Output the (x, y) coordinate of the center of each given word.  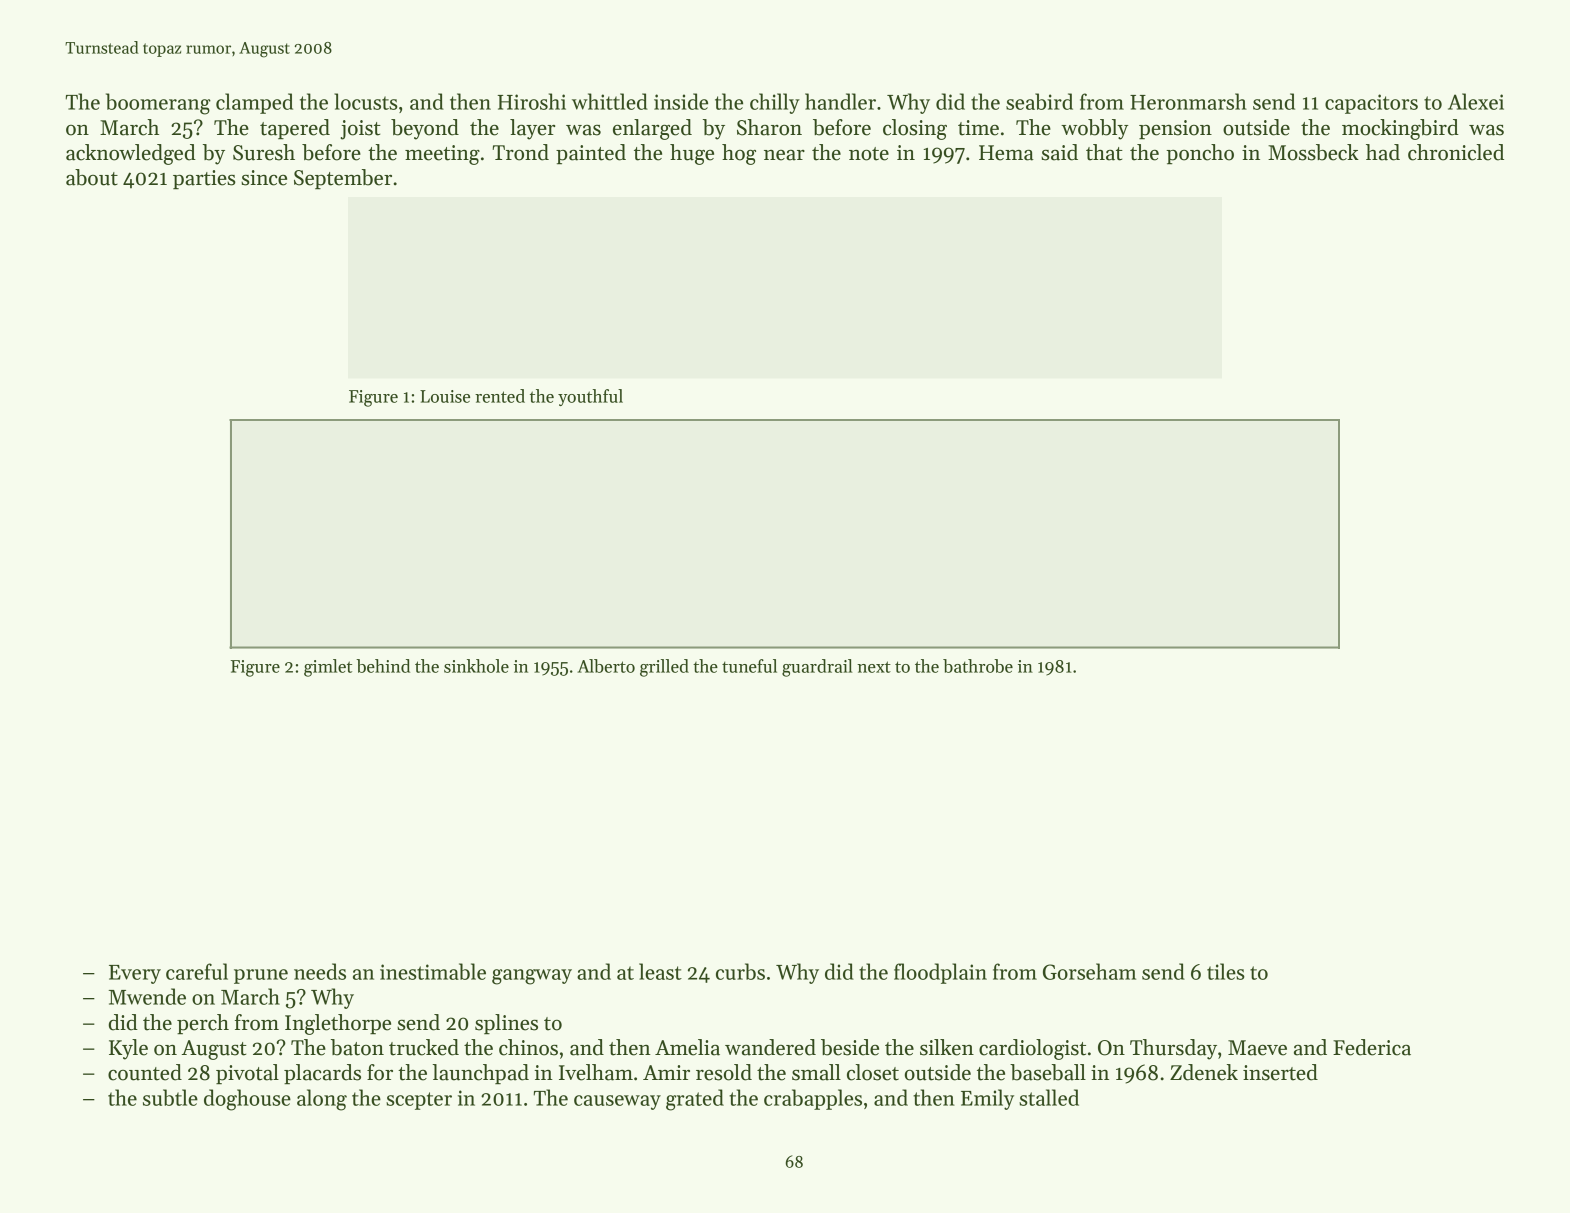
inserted (1280, 1072)
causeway (617, 1102)
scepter (419, 1101)
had (1383, 152)
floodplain (940, 973)
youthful (590, 397)
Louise (445, 396)
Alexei (1476, 101)
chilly (775, 103)
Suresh (264, 152)
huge (692, 154)
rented (500, 396)
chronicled (1456, 152)
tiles (1226, 971)
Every (135, 974)
